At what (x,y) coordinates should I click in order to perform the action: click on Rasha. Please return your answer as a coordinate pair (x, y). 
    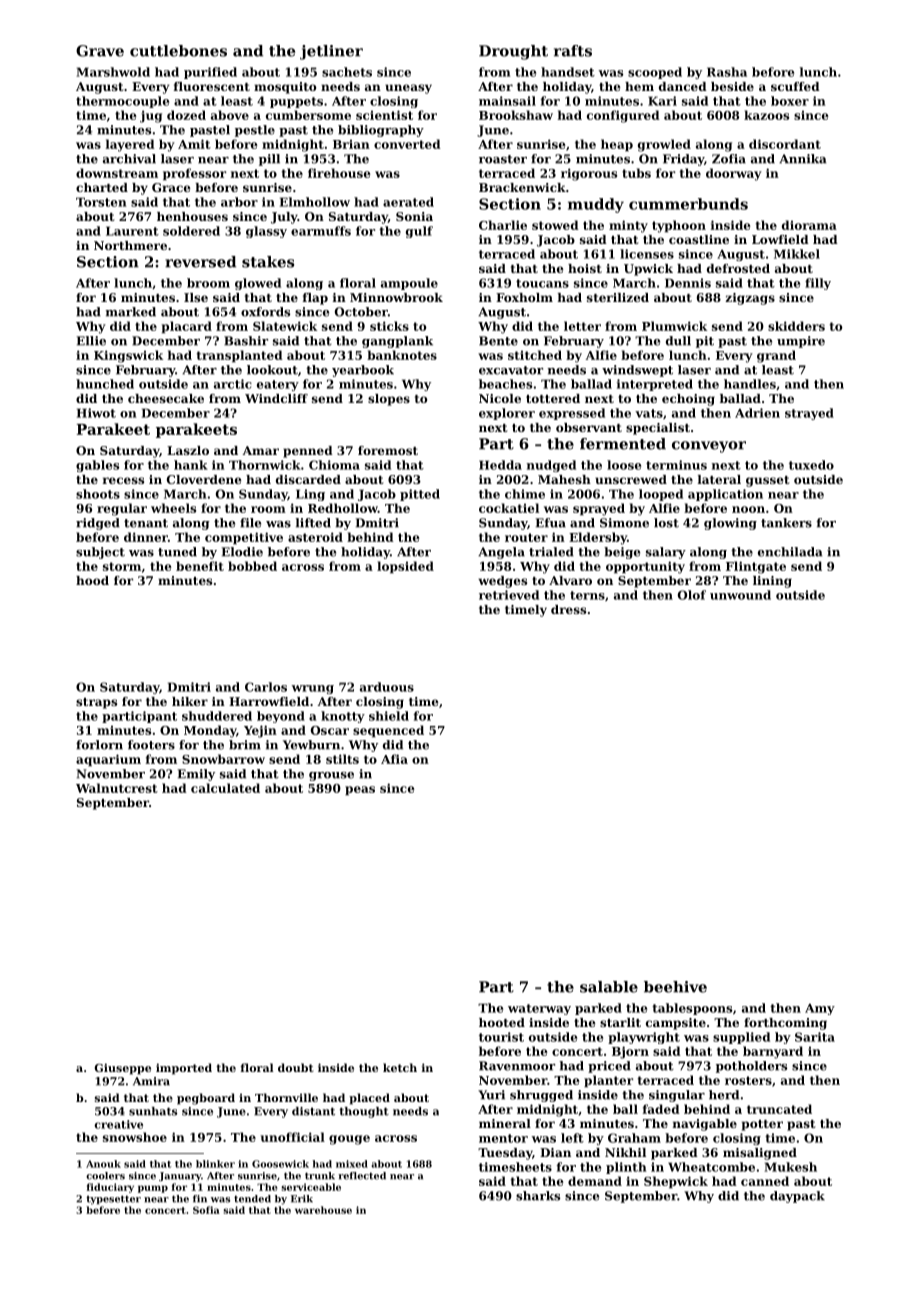
    Looking at the image, I should click on (727, 72).
